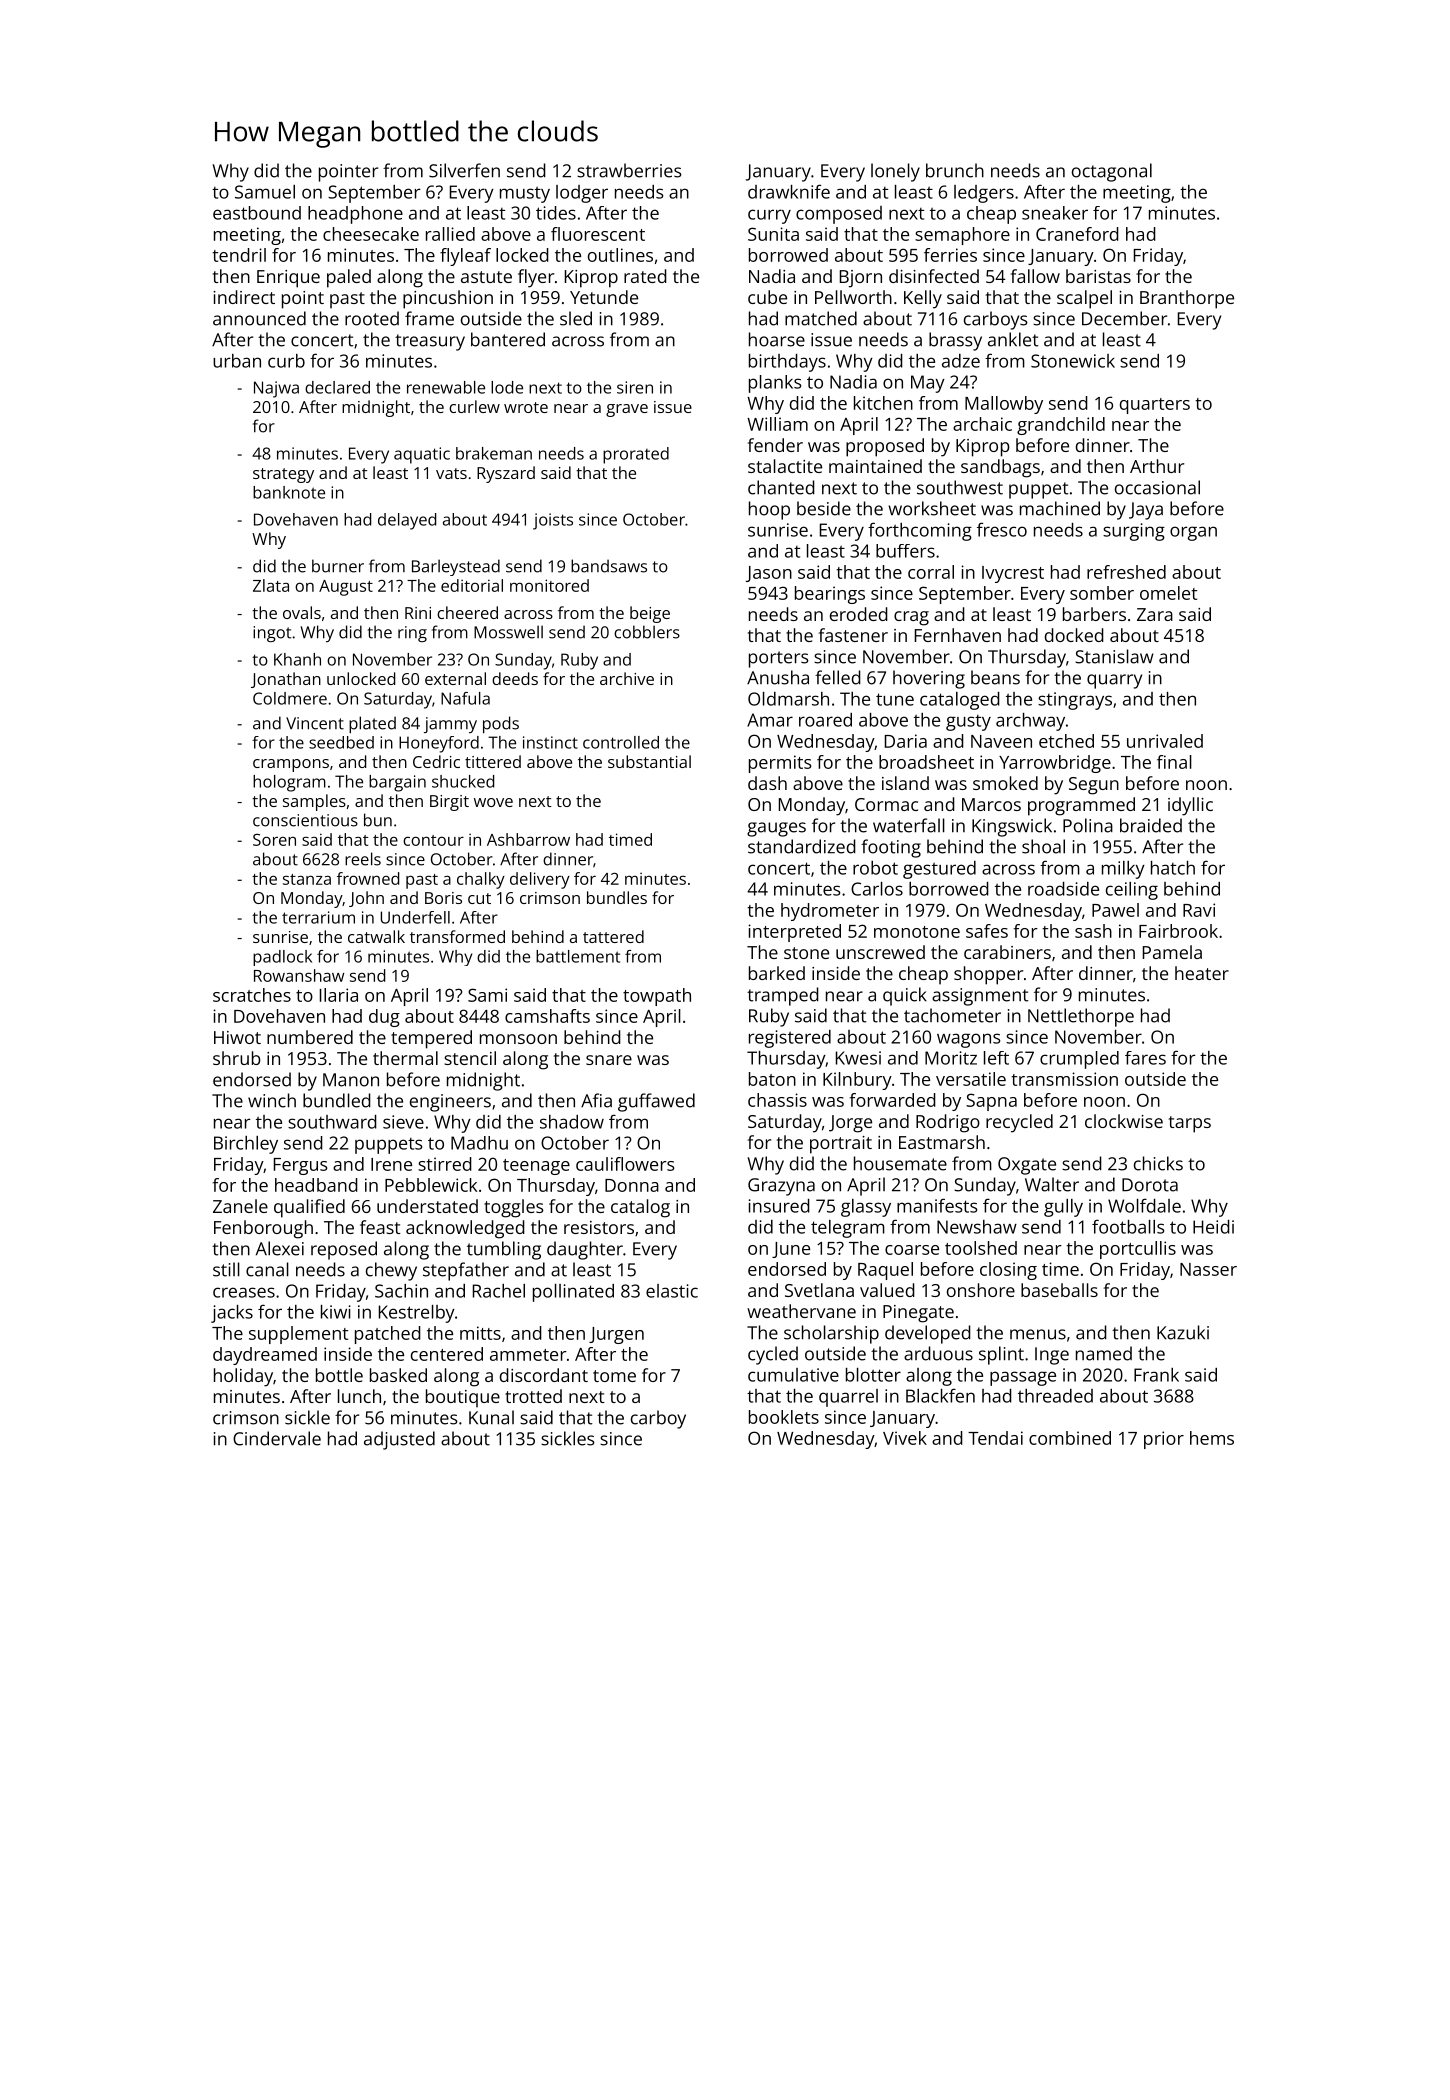 The height and width of the image is (2100, 1450). Describe the element at coordinates (657, 997) in the image. I see `towpath` at that location.
